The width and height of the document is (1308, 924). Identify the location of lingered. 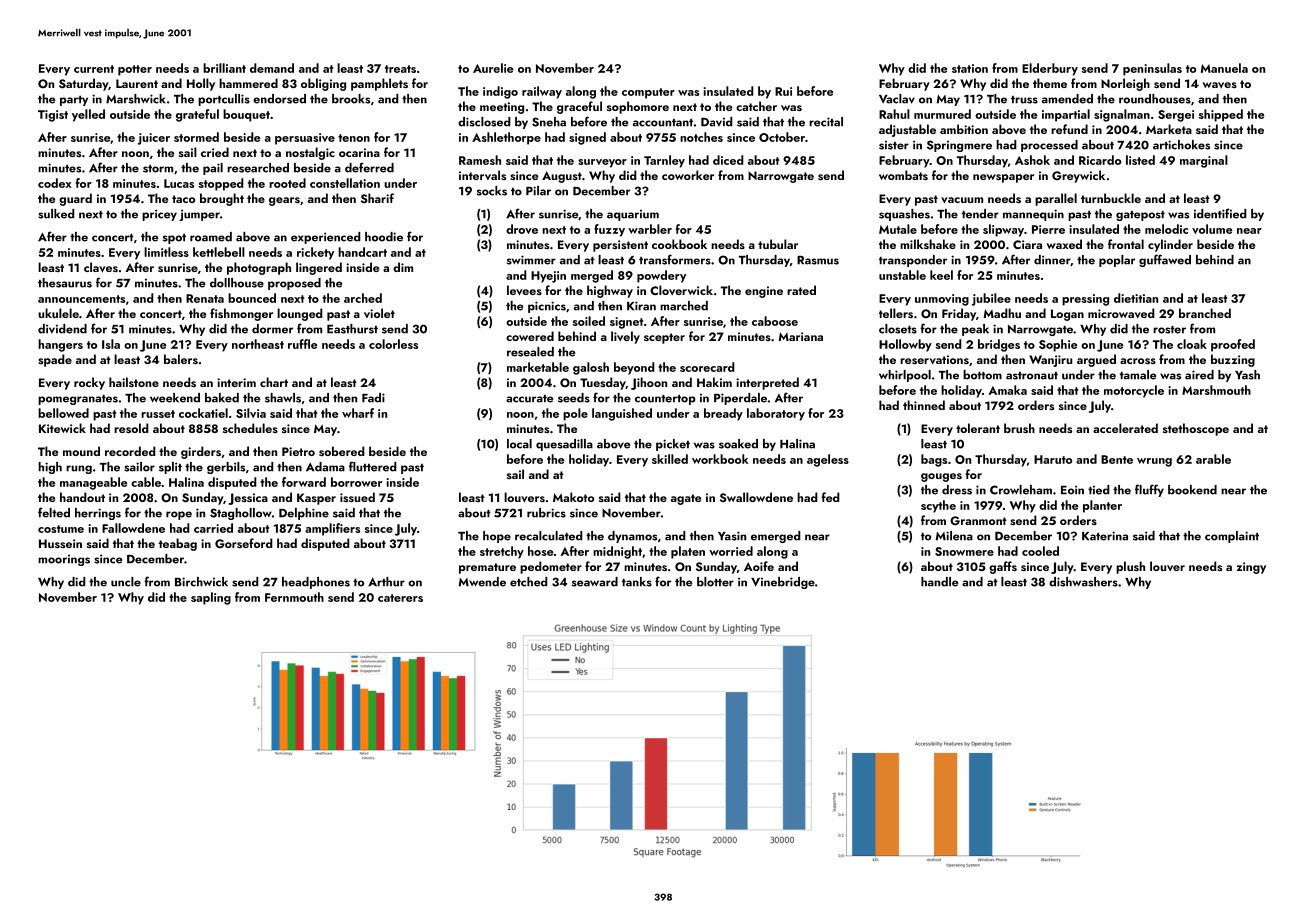
(319, 268).
